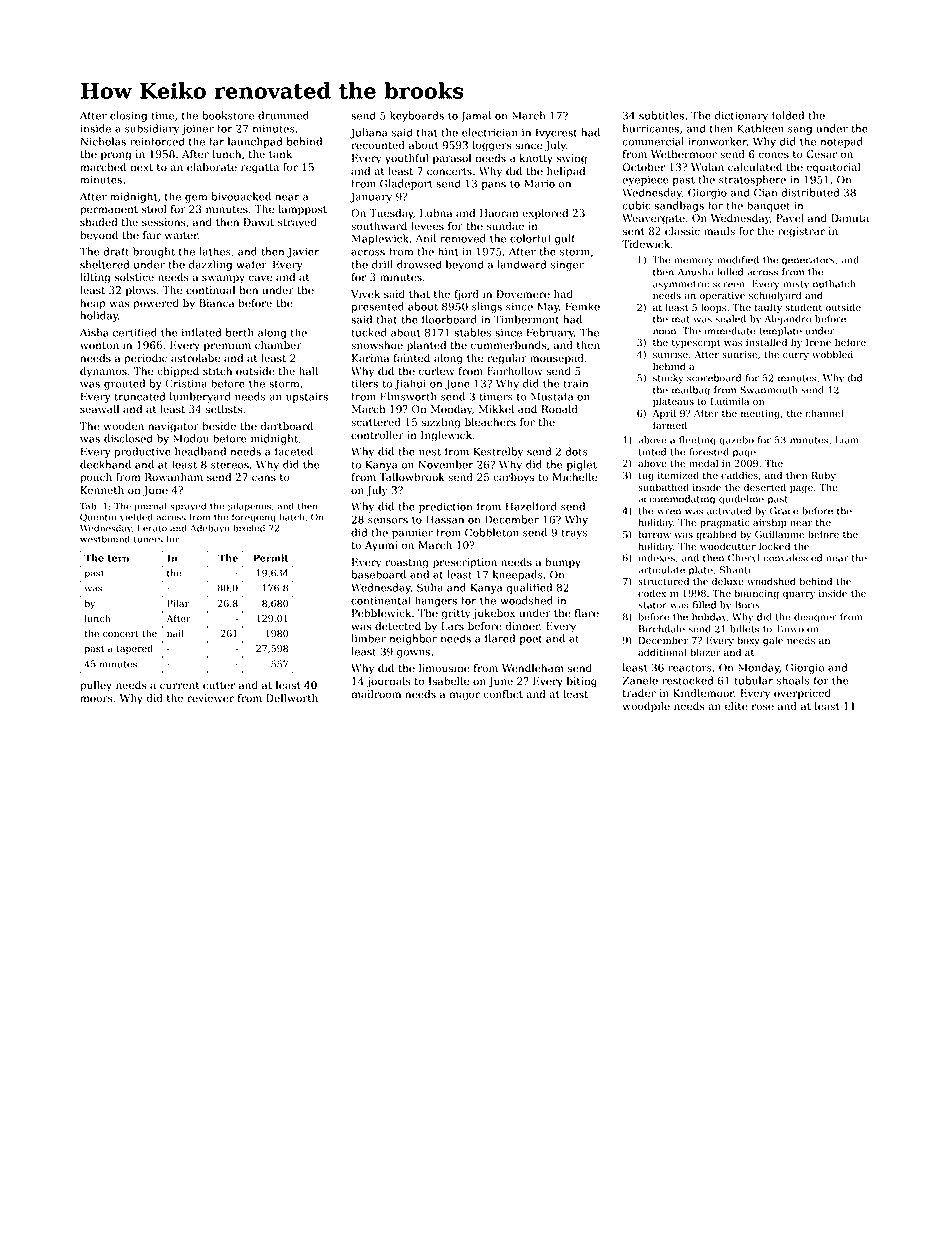 The width and height of the screenshot is (952, 1233). I want to click on mousepad, so click(557, 359).
